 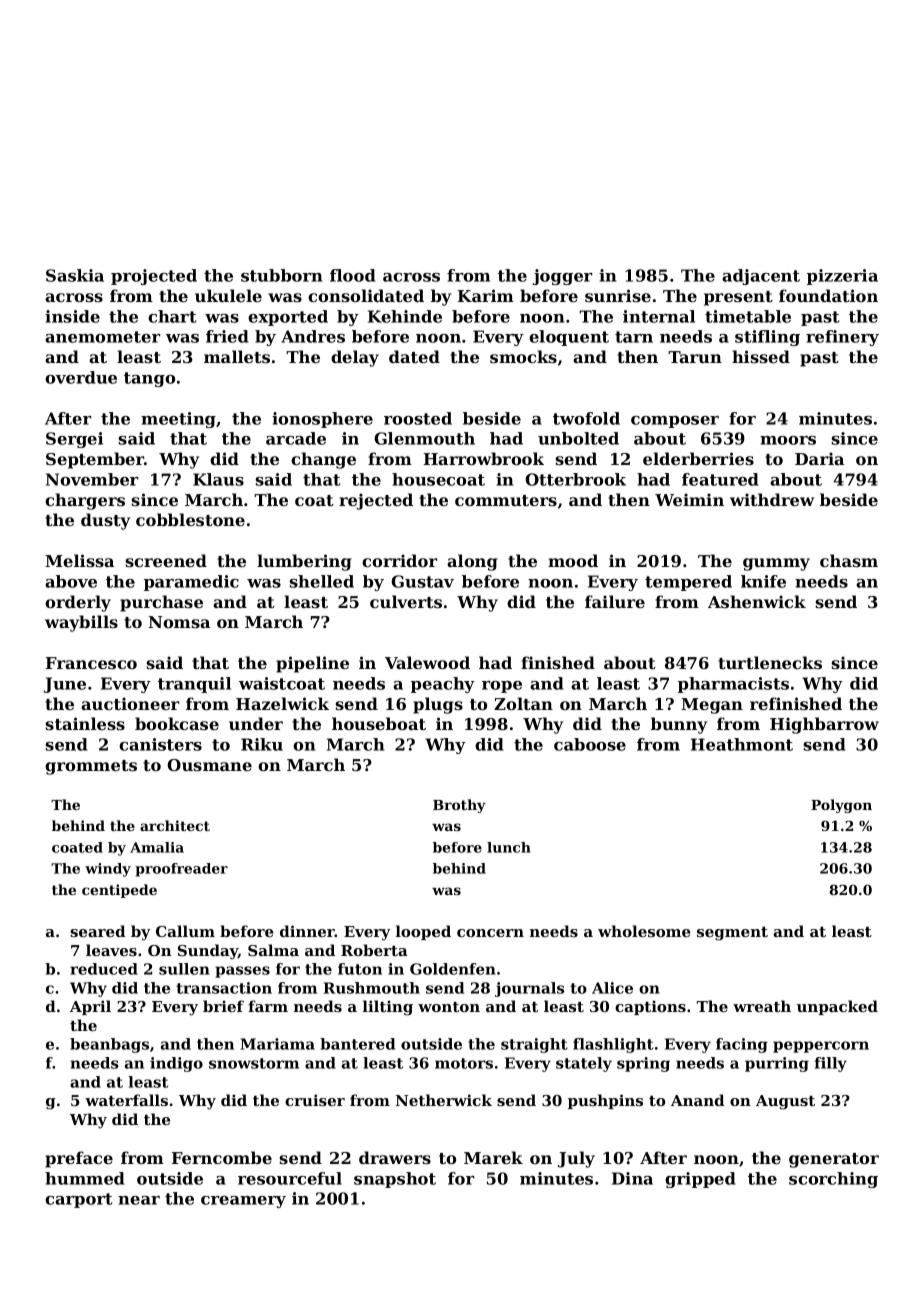 What do you see at coordinates (353, 275) in the image?
I see `flood` at bounding box center [353, 275].
